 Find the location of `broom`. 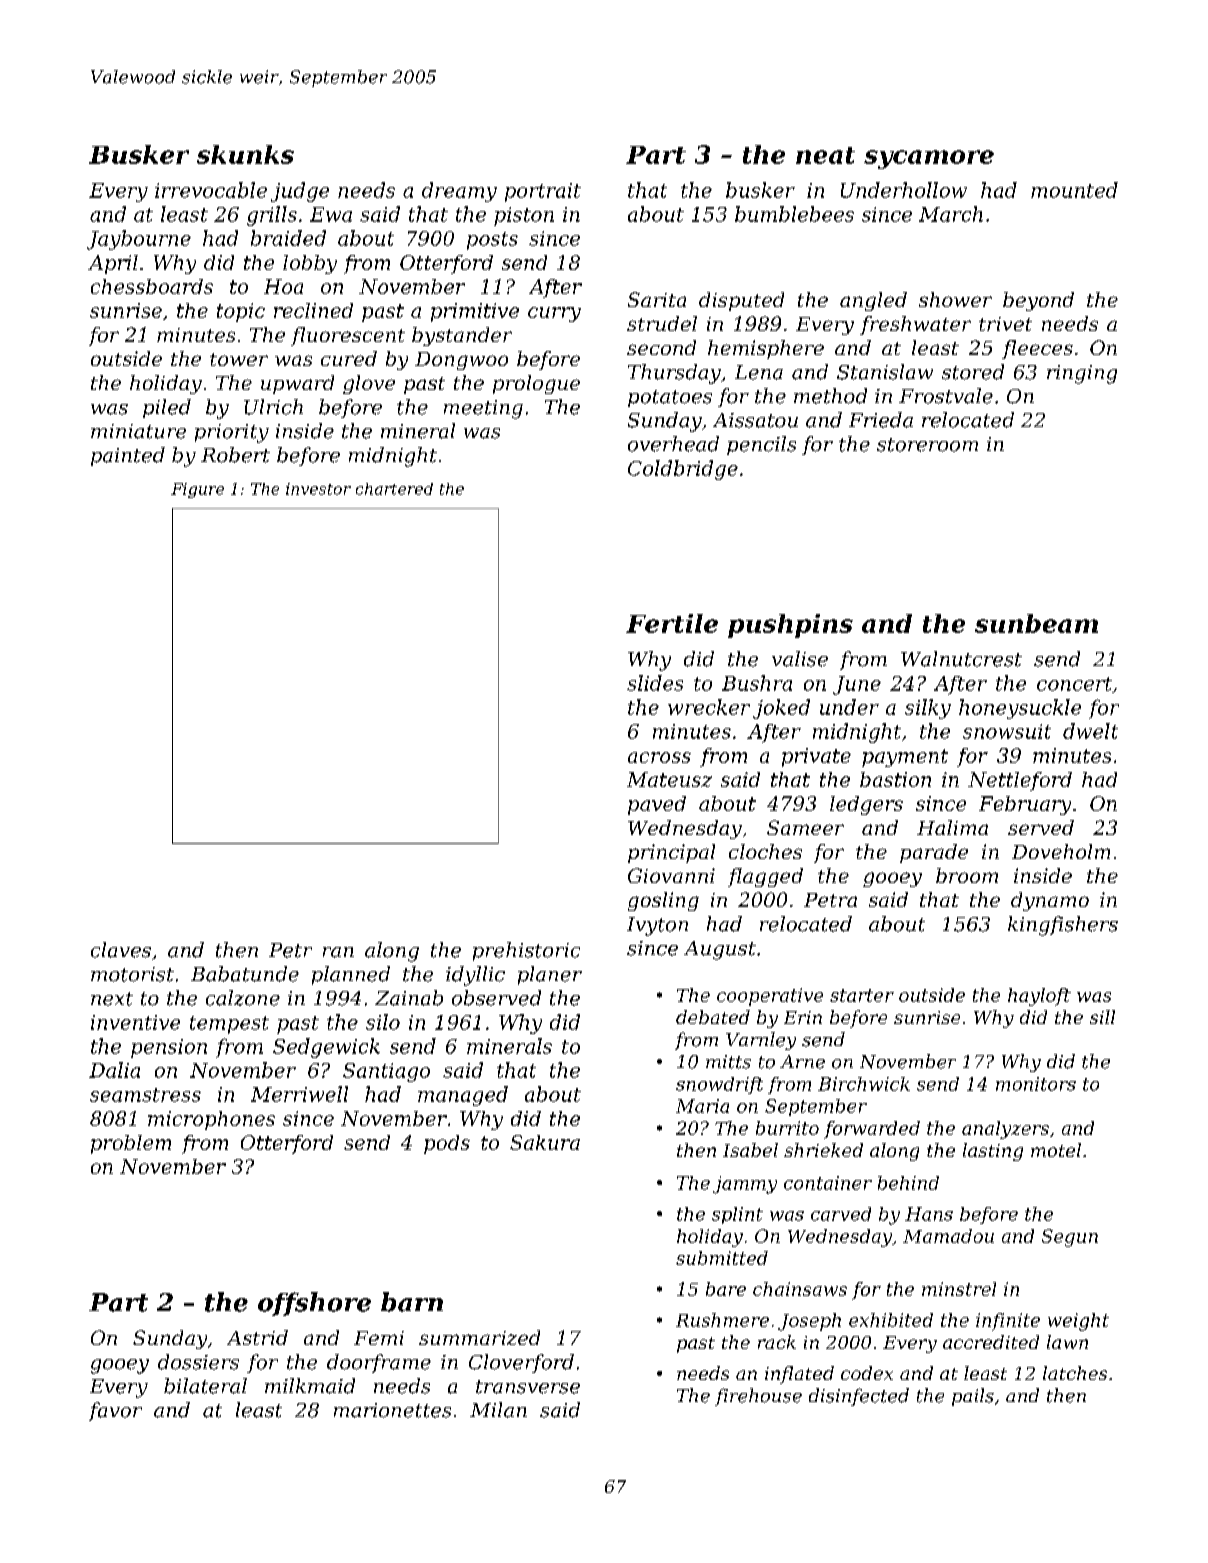

broom is located at coordinates (967, 875).
